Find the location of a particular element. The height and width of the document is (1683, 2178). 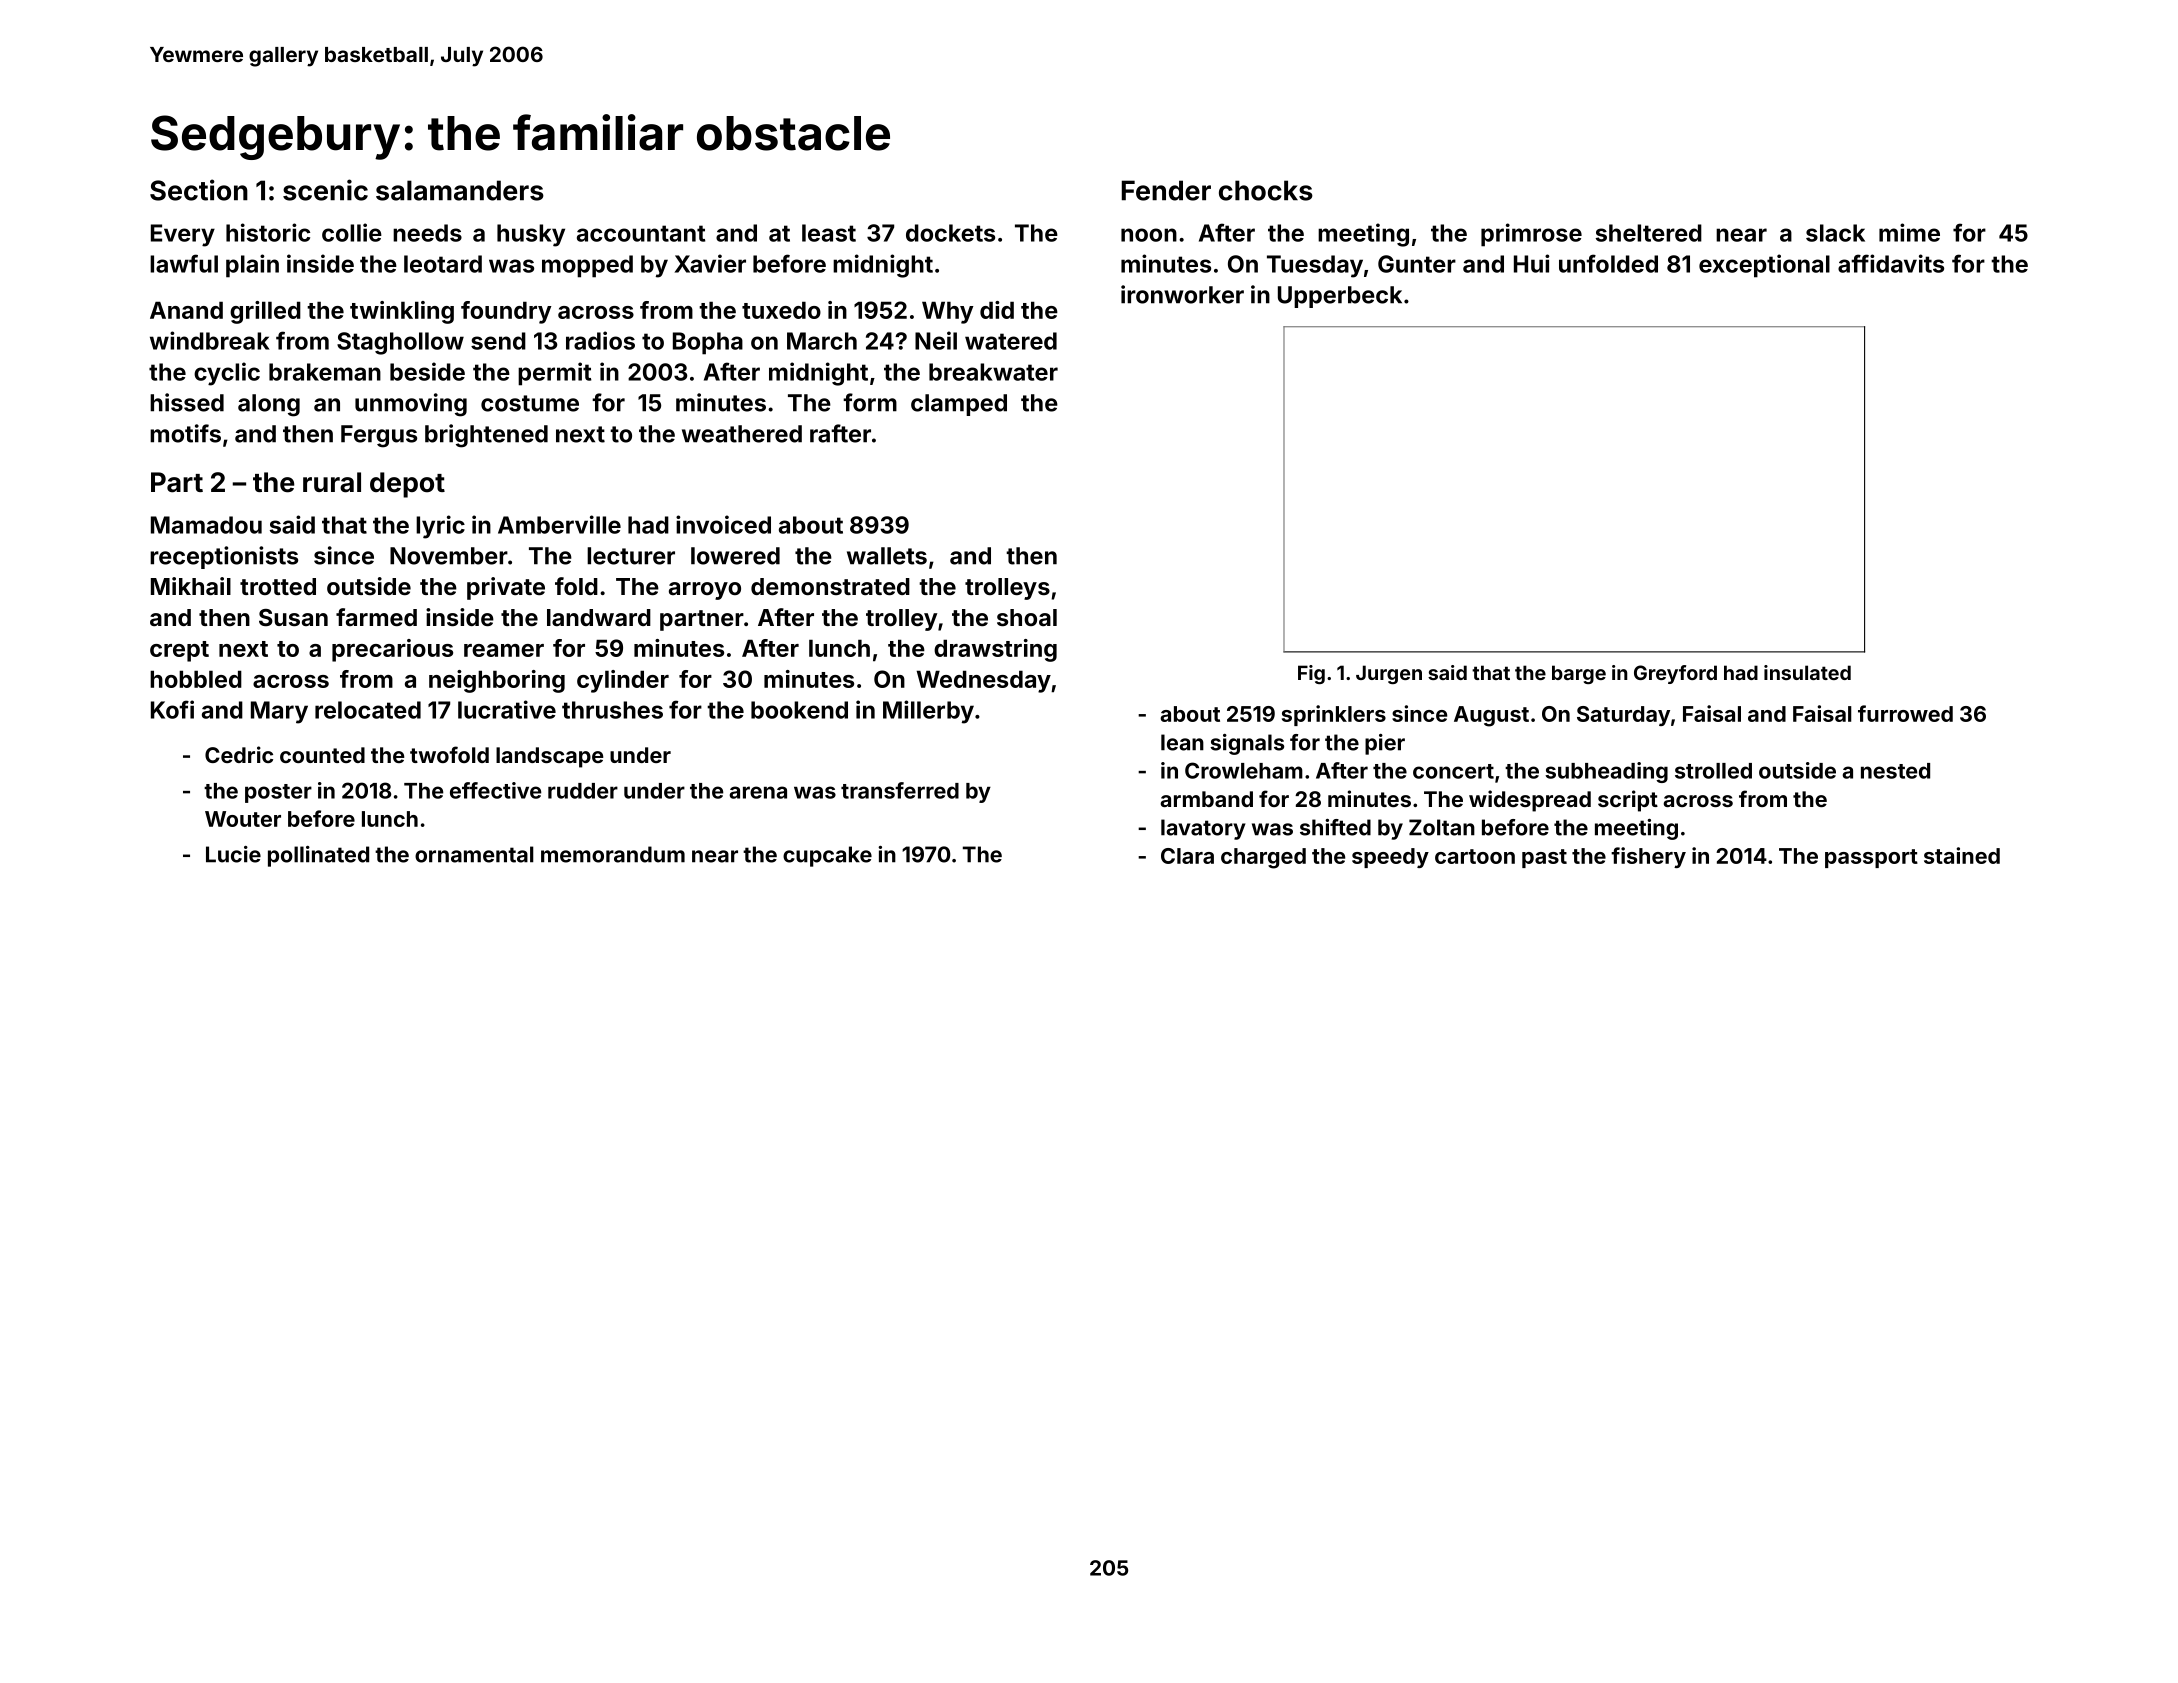

salamanders is located at coordinates (460, 190).
